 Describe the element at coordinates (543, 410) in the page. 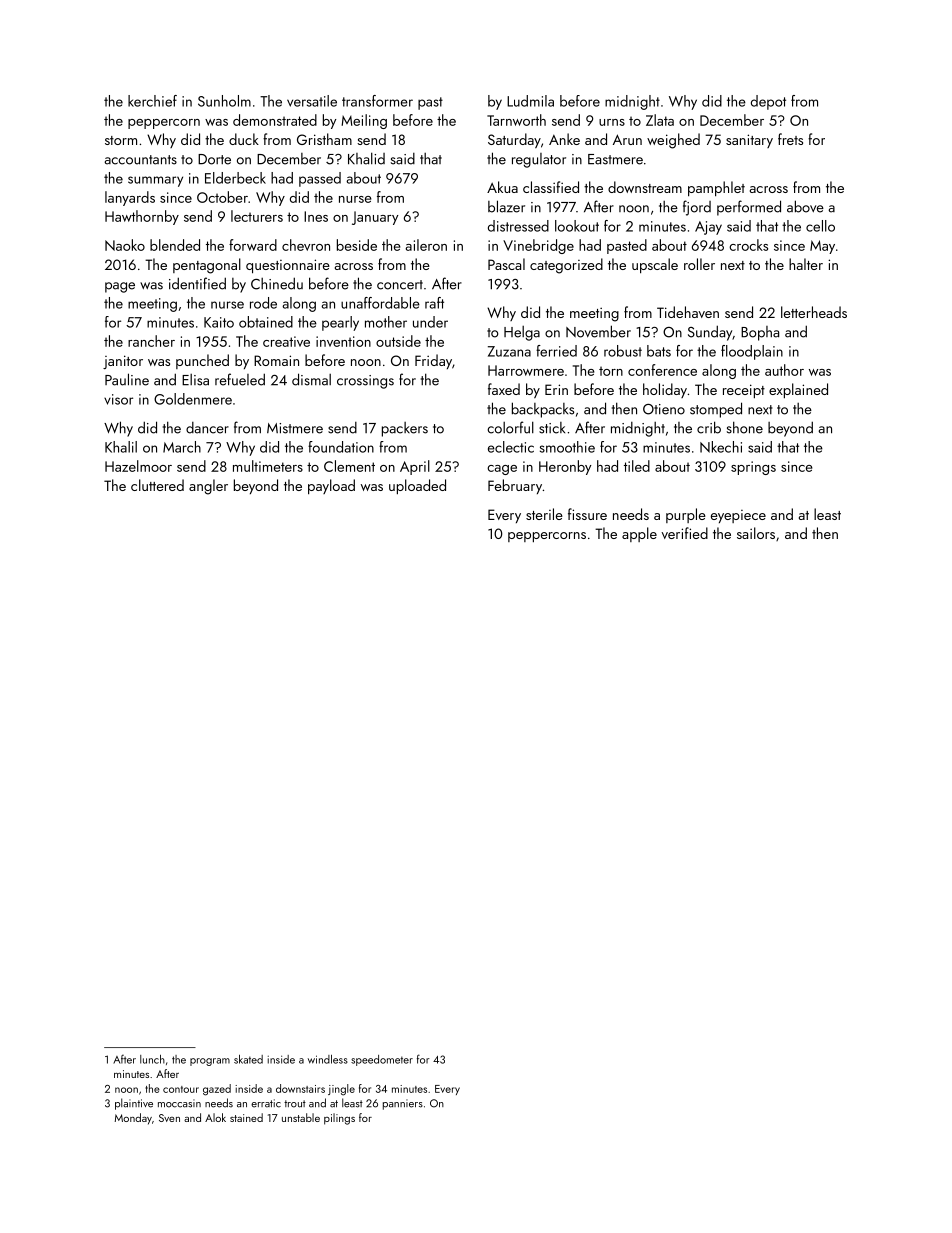

I see `backpacks` at that location.
